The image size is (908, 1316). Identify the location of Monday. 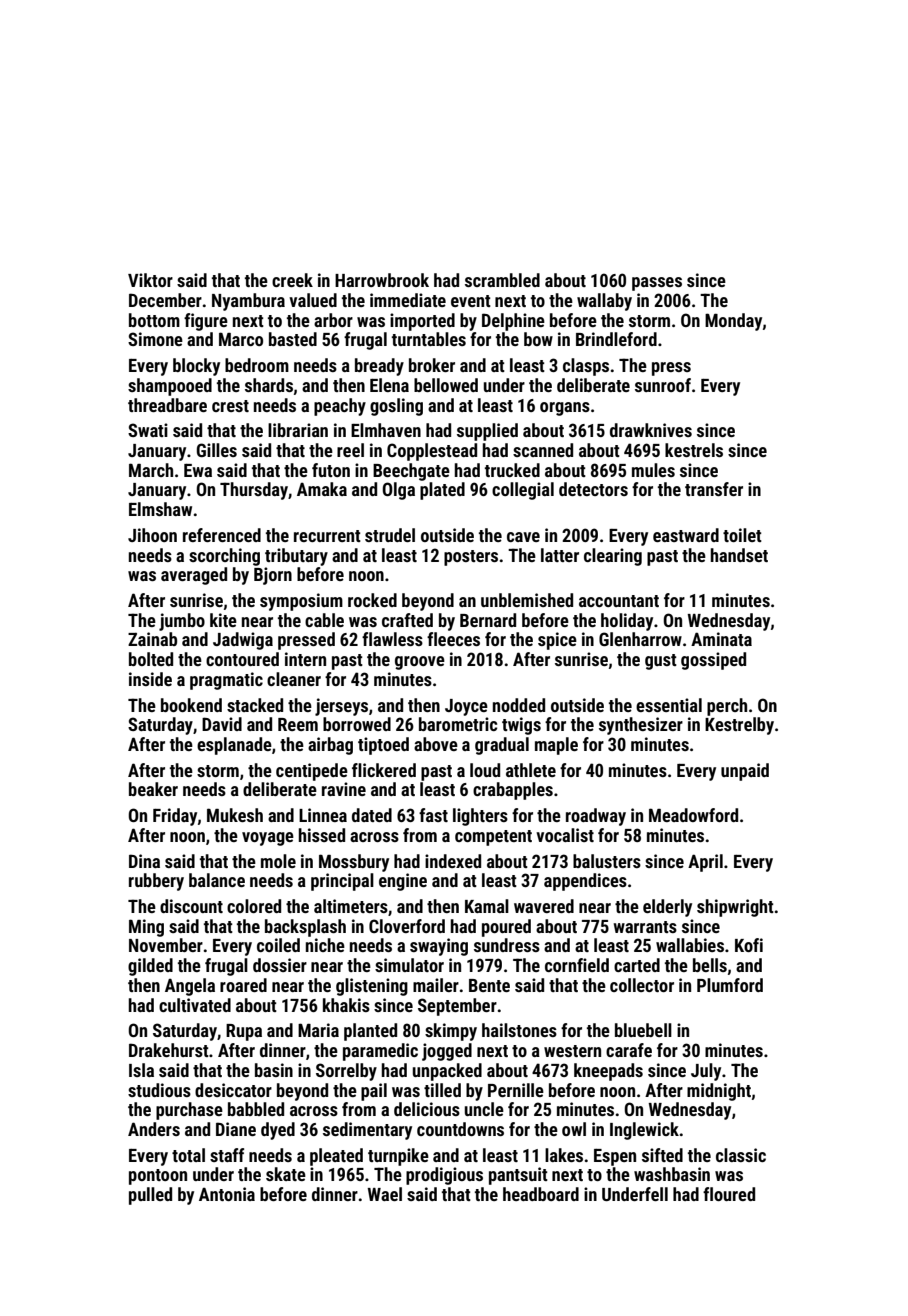
(733, 322).
